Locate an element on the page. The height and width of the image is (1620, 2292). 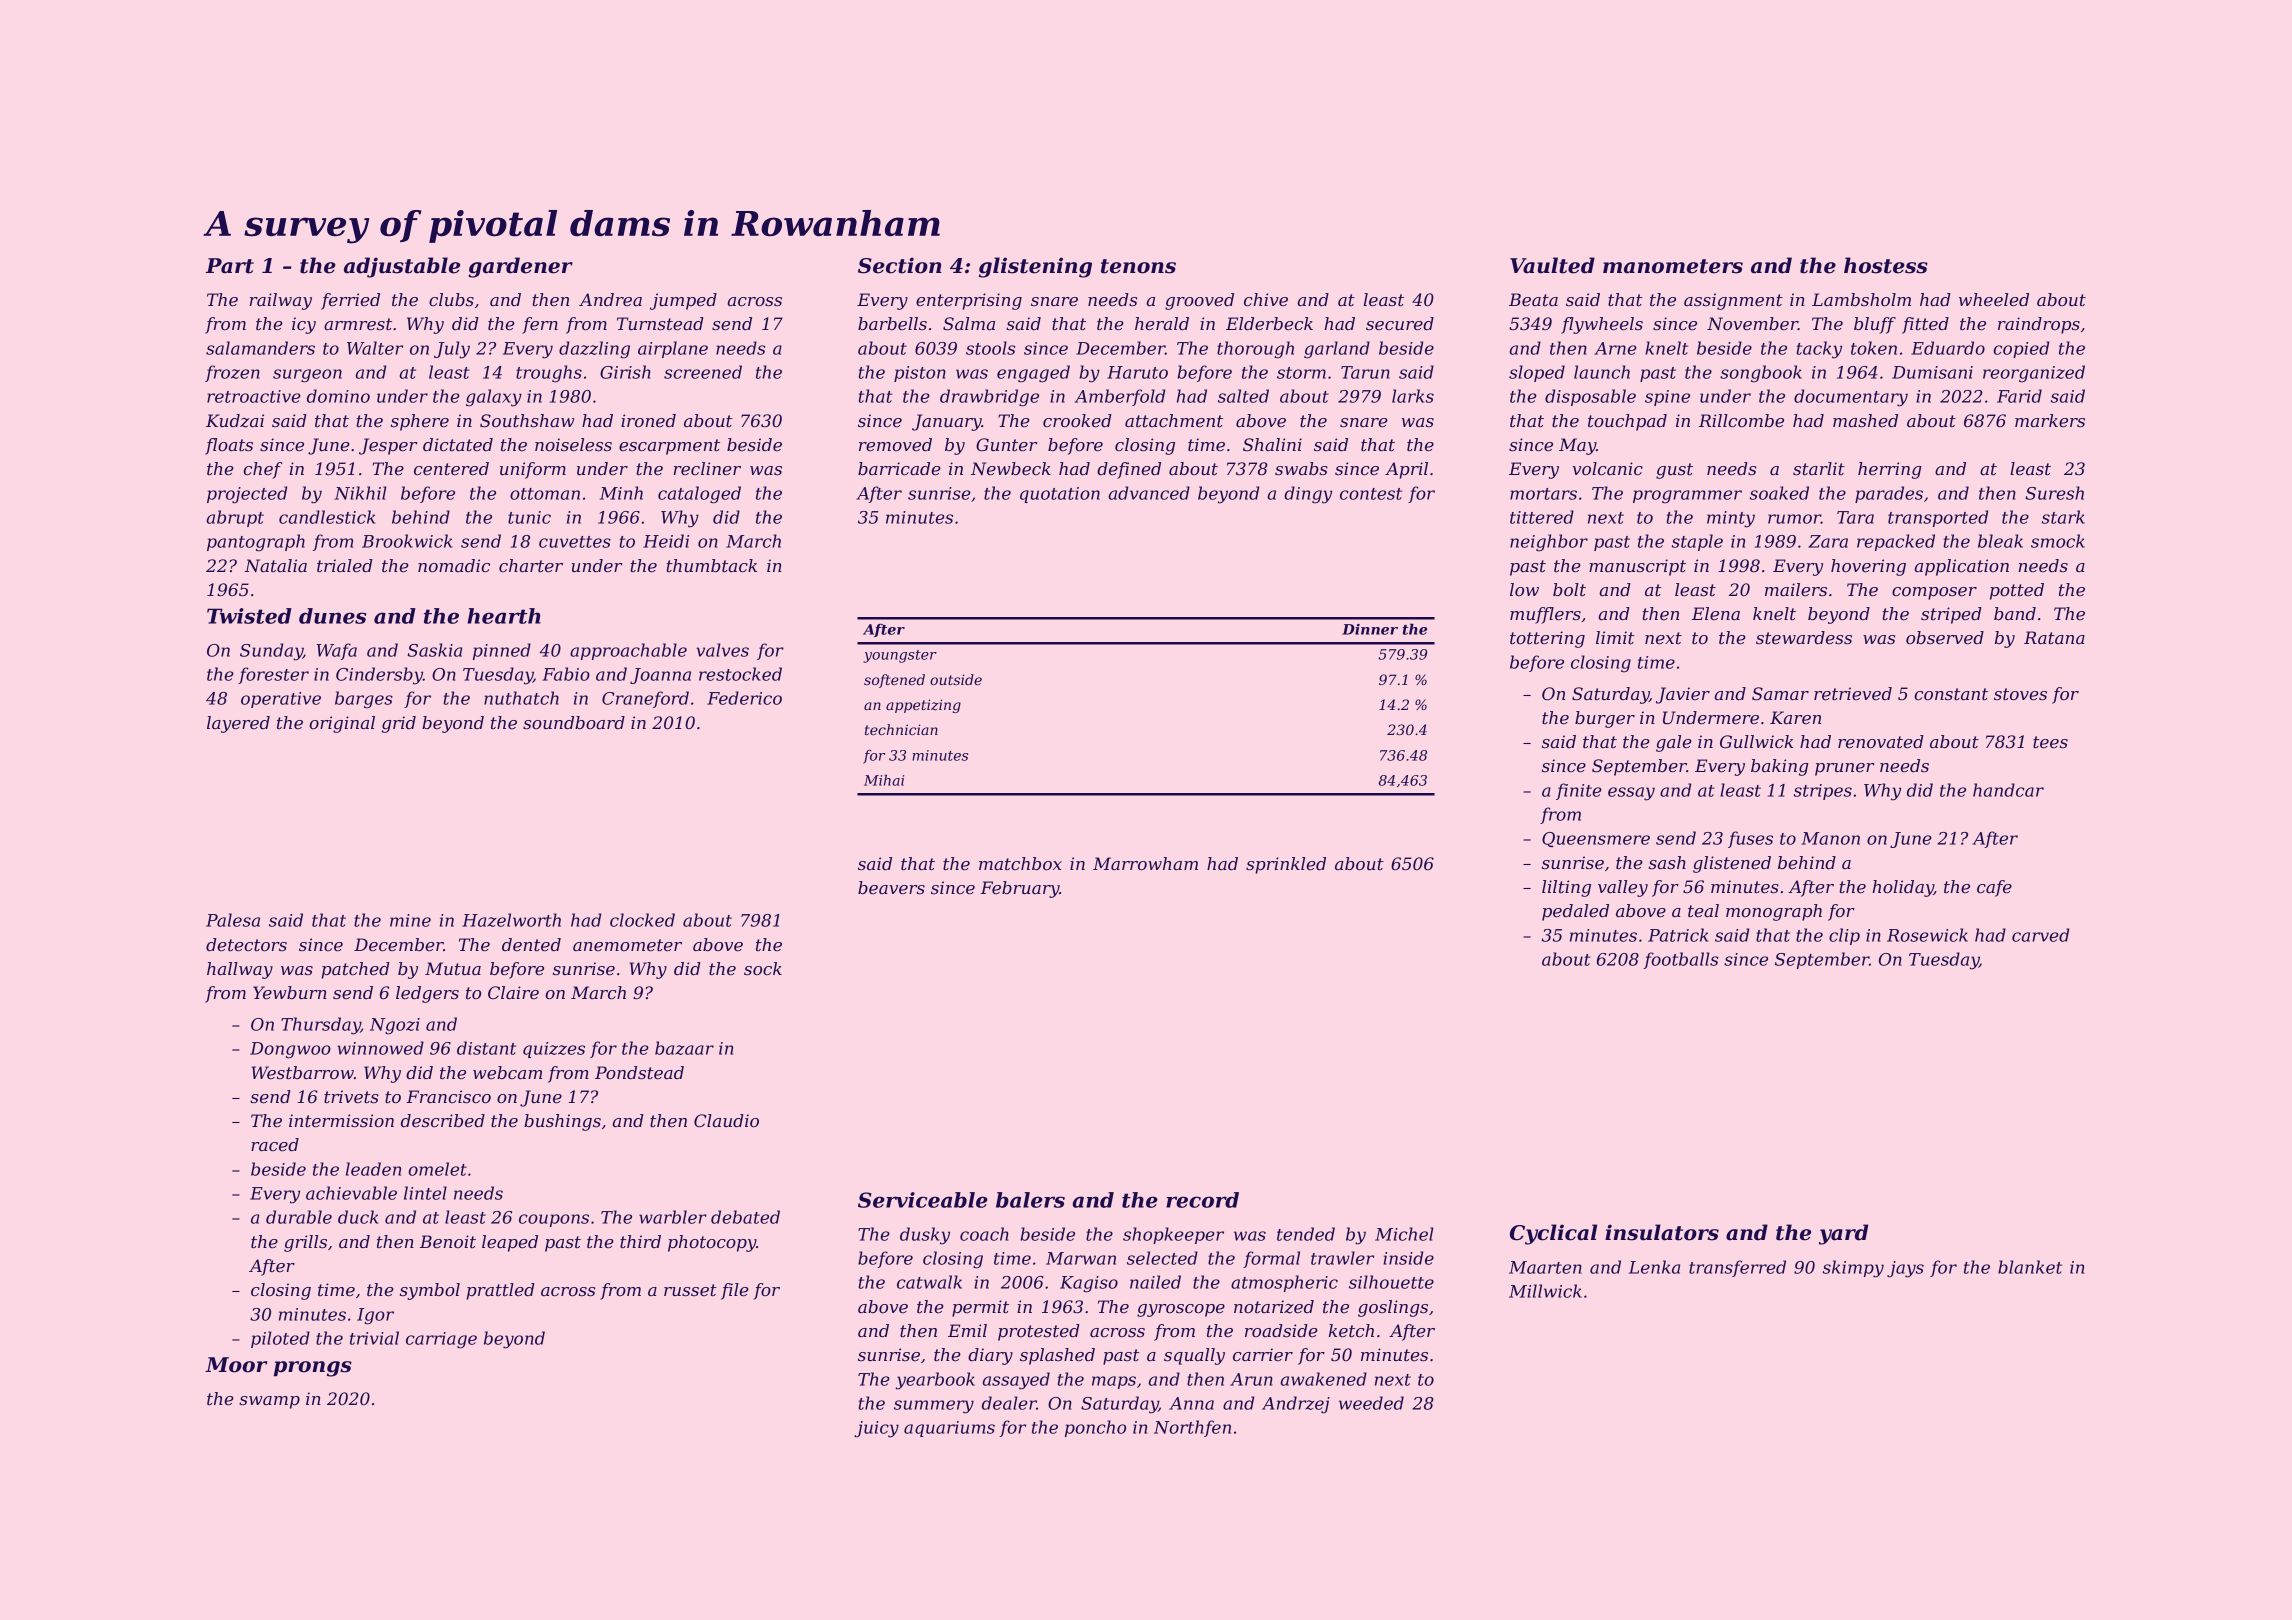
striped is located at coordinates (1951, 615).
